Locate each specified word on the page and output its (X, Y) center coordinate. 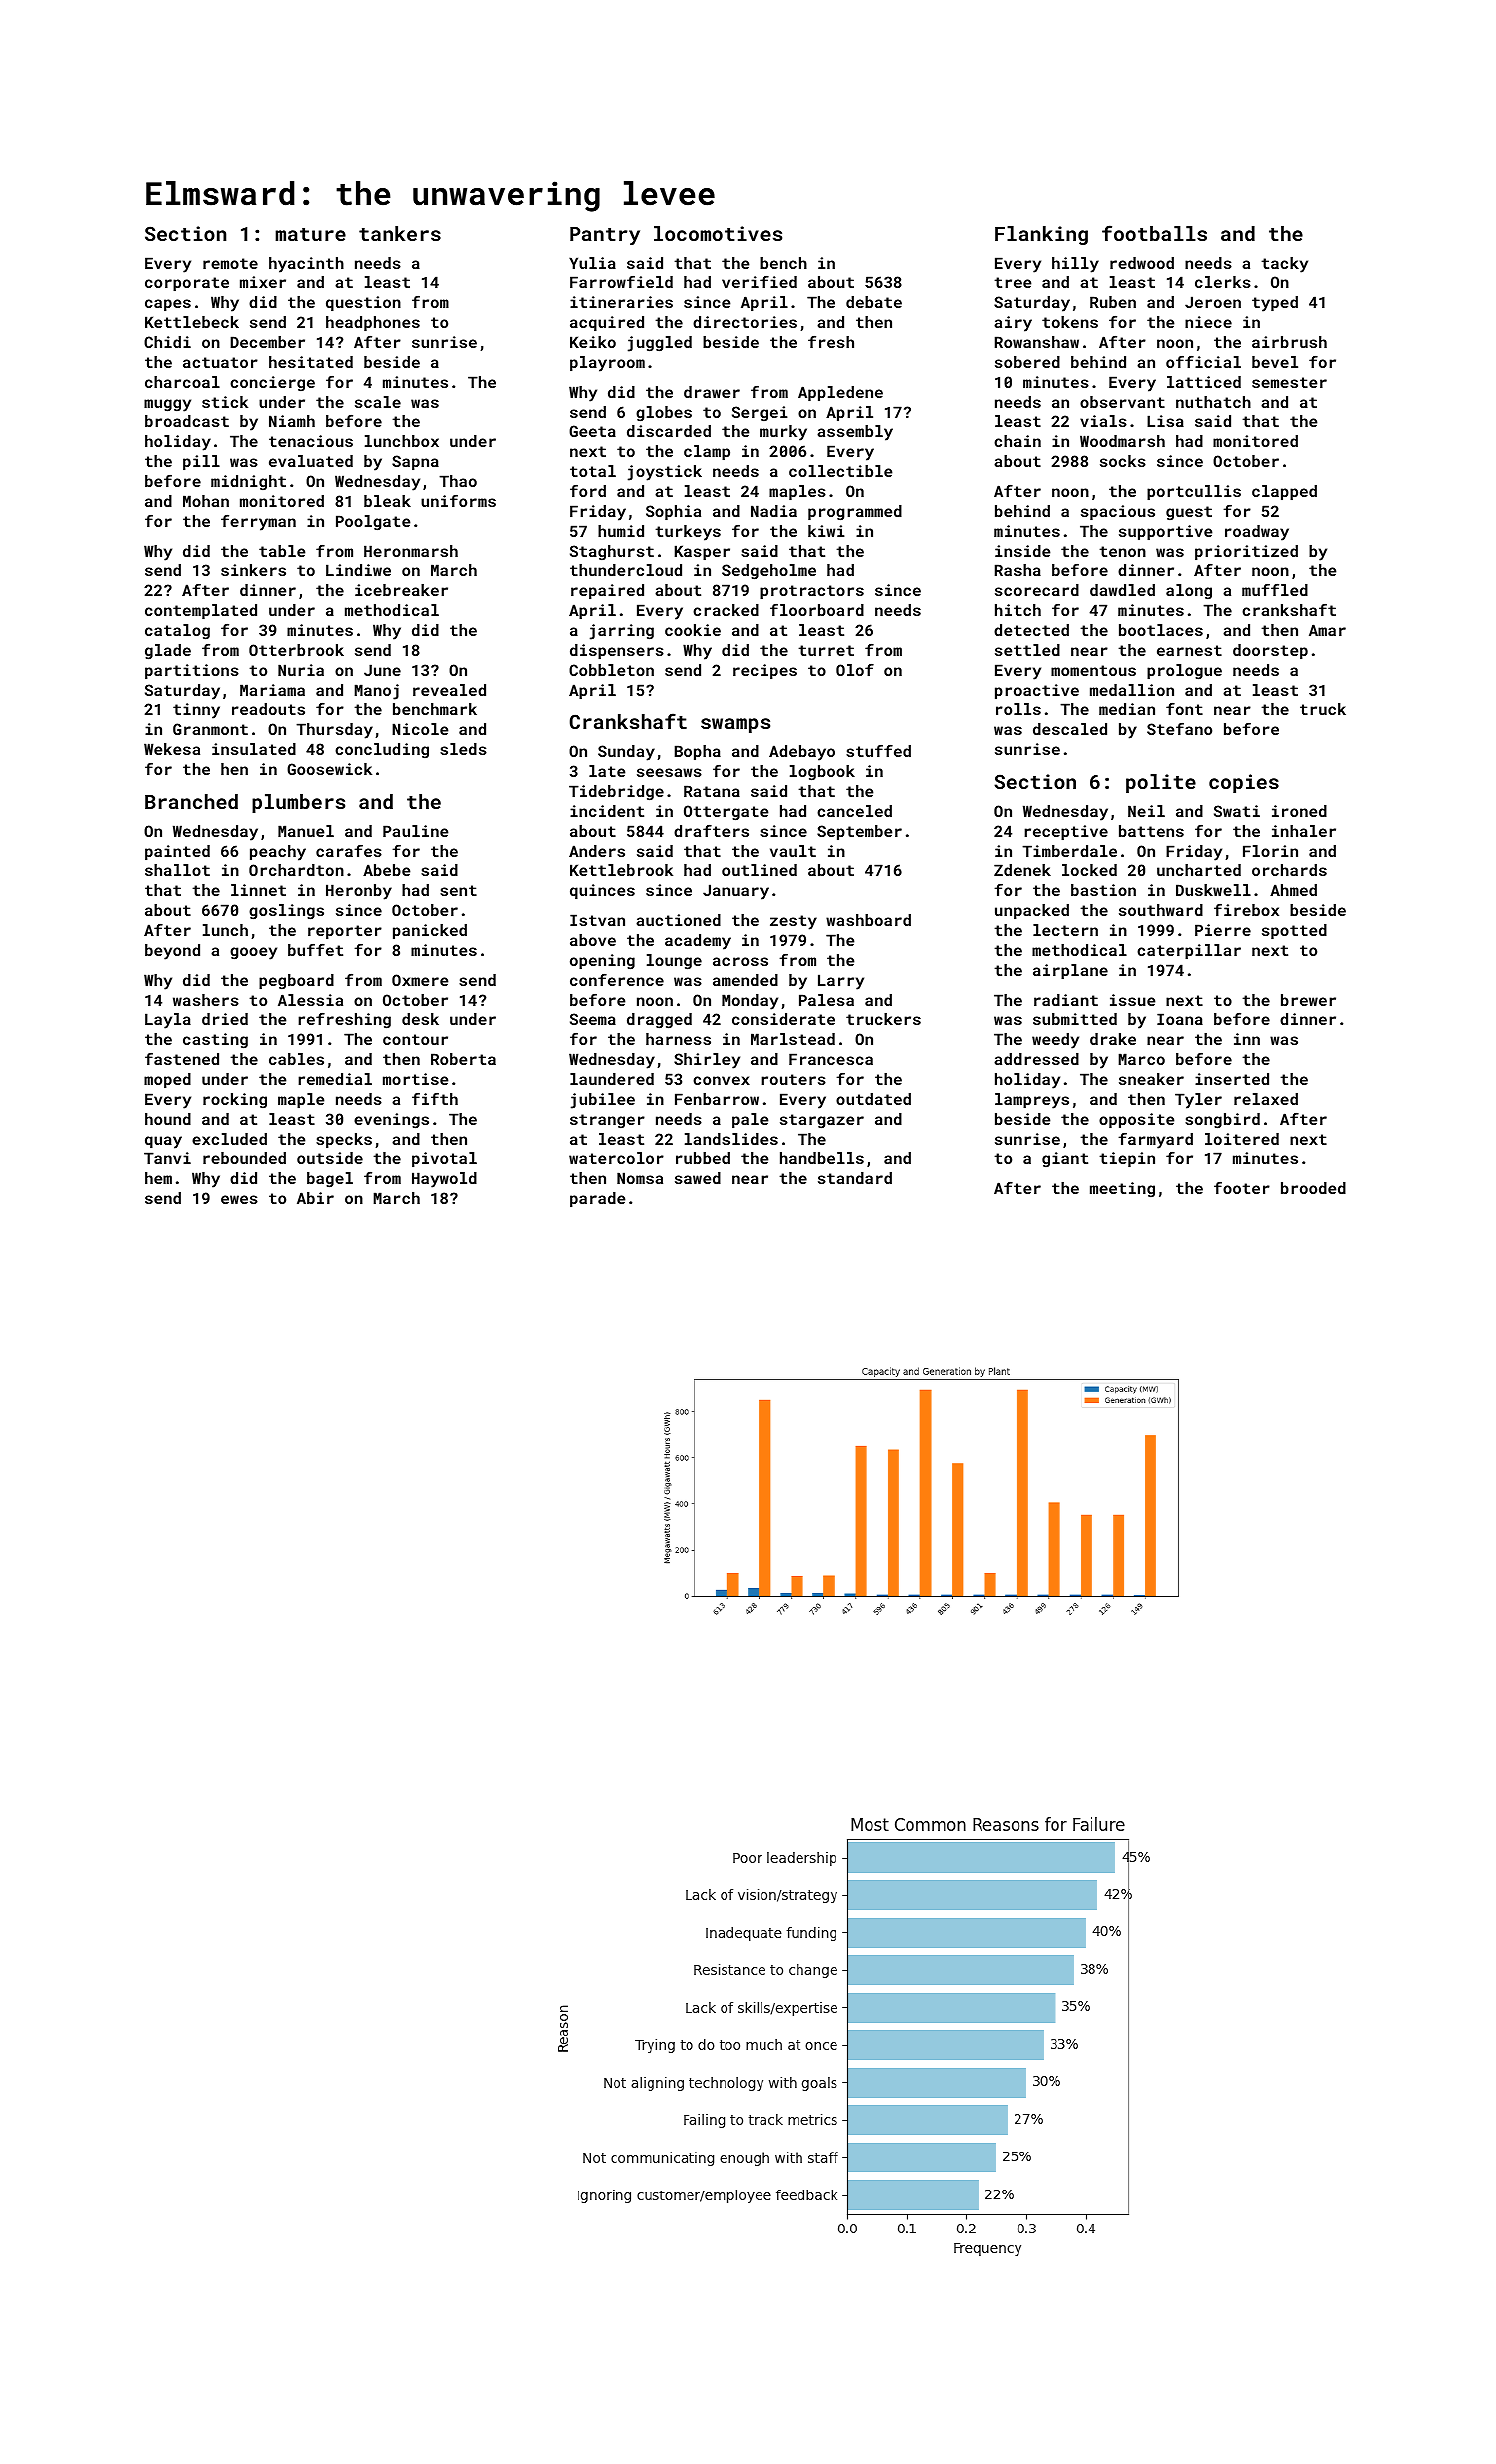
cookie (693, 630)
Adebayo (802, 753)
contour (415, 1039)
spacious (1118, 512)
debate (874, 302)
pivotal (444, 1159)
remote (230, 263)
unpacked (1032, 911)
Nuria (301, 670)
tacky (1284, 265)
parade (597, 1199)
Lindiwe (358, 570)
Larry (841, 982)
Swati (1237, 811)
